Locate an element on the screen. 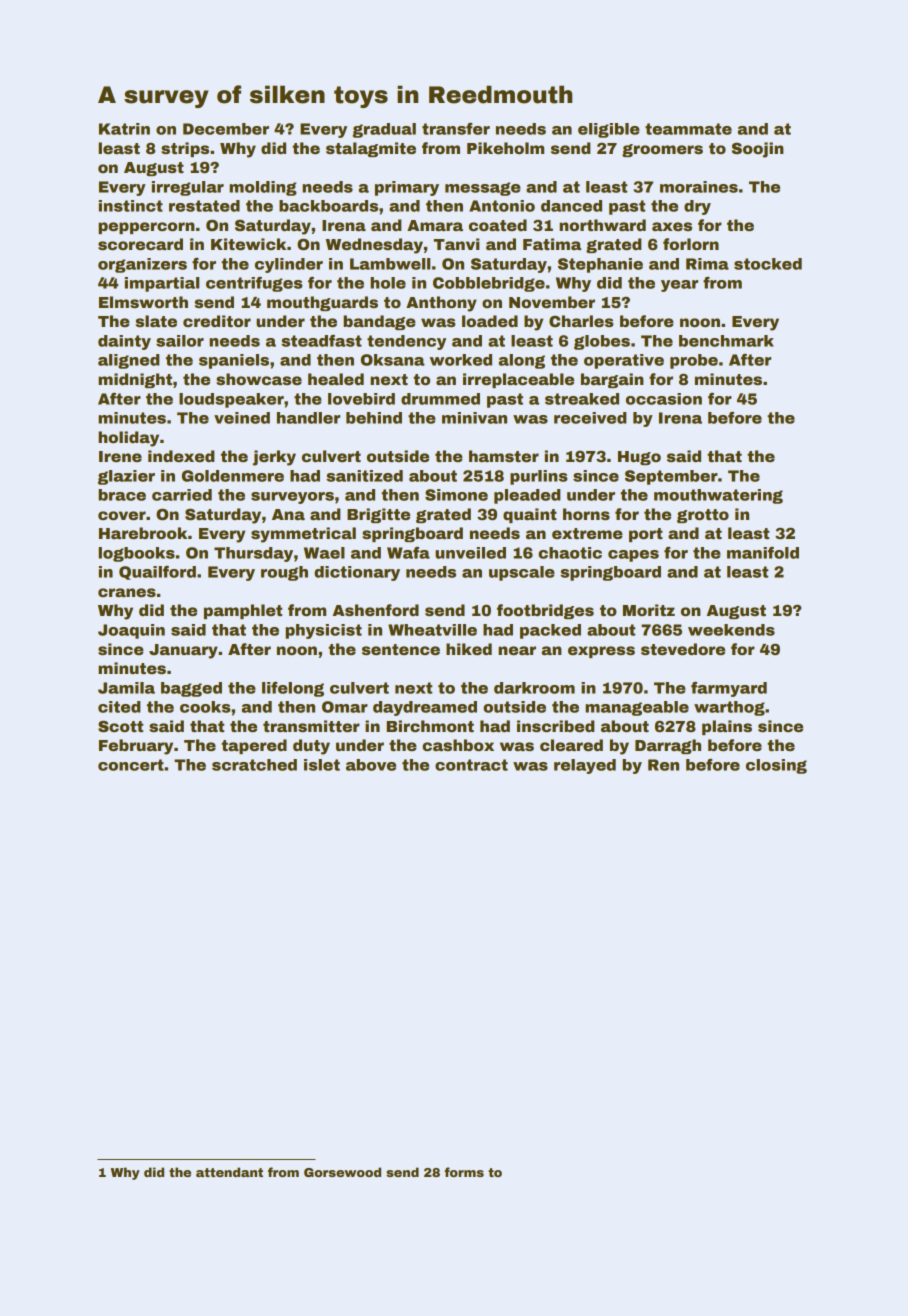 The height and width of the screenshot is (1316, 908). purlins is located at coordinates (539, 477).
